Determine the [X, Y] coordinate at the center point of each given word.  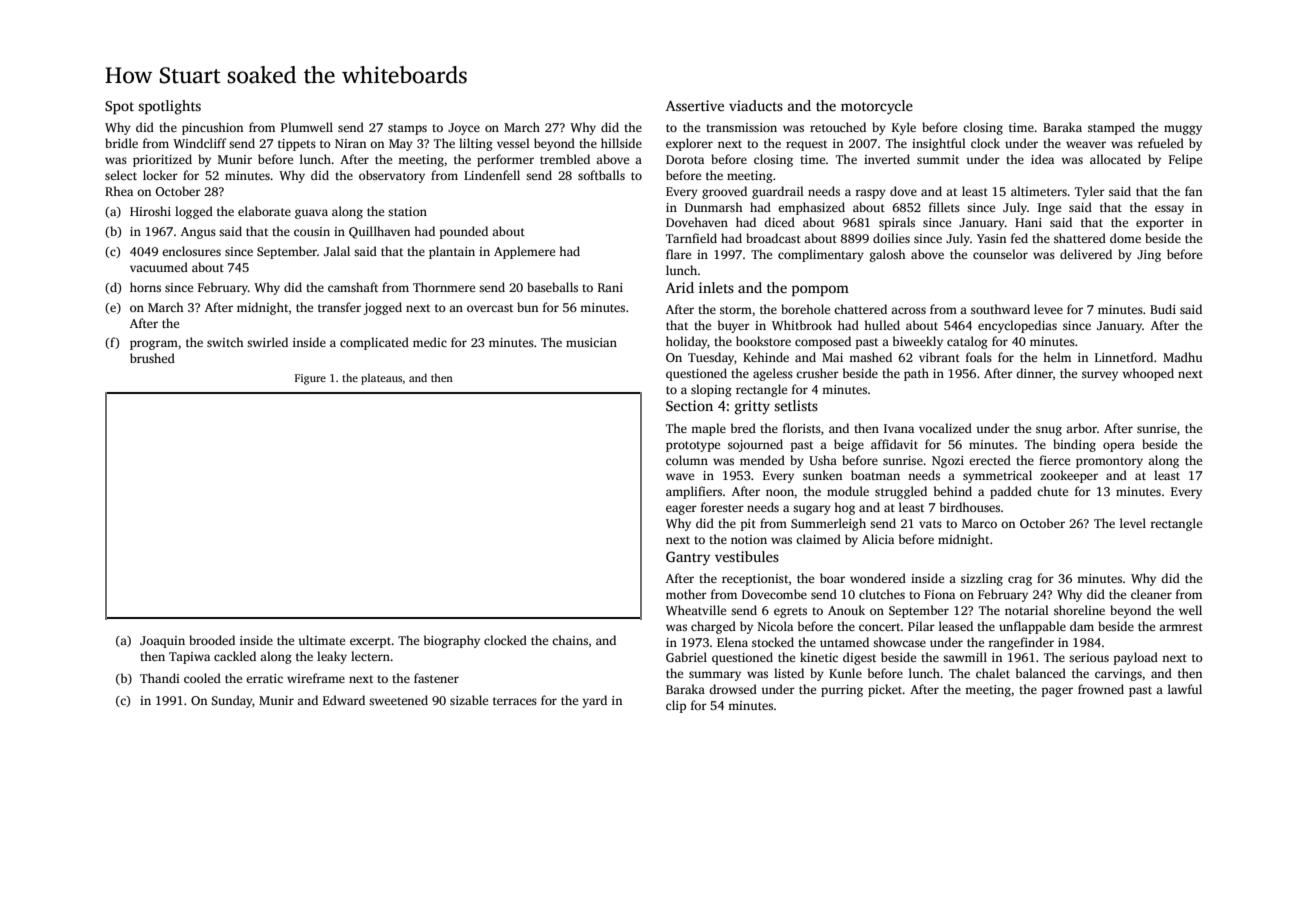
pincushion [212, 128]
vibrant [939, 357]
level [1133, 523]
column [687, 460]
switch [225, 342]
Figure [310, 379]
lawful [1185, 689]
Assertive [695, 105]
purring [842, 691]
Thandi [160, 678]
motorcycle [877, 107]
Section [689, 405]
